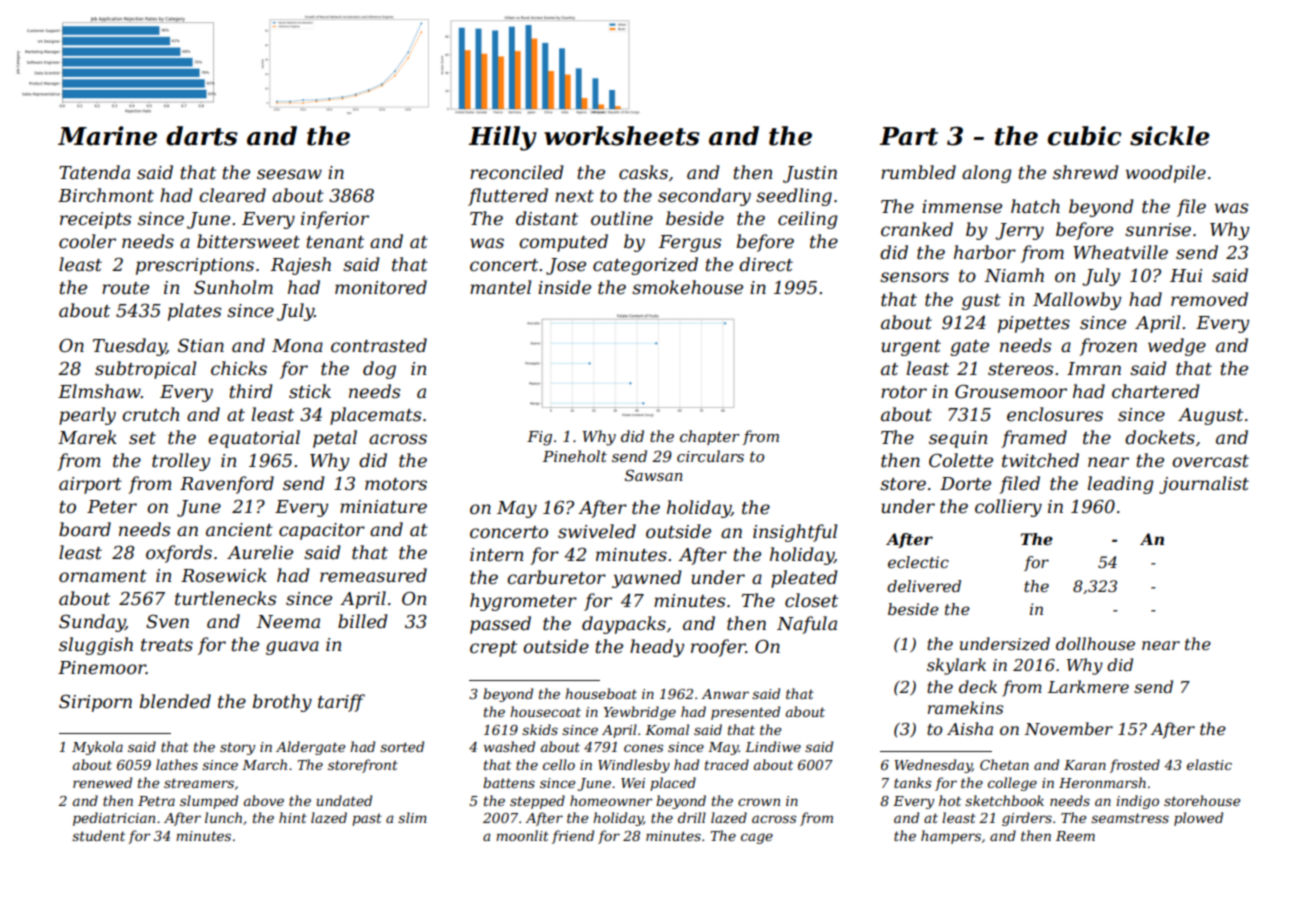  Describe the element at coordinates (622, 136) in the screenshot. I see `worksheets` at that location.
